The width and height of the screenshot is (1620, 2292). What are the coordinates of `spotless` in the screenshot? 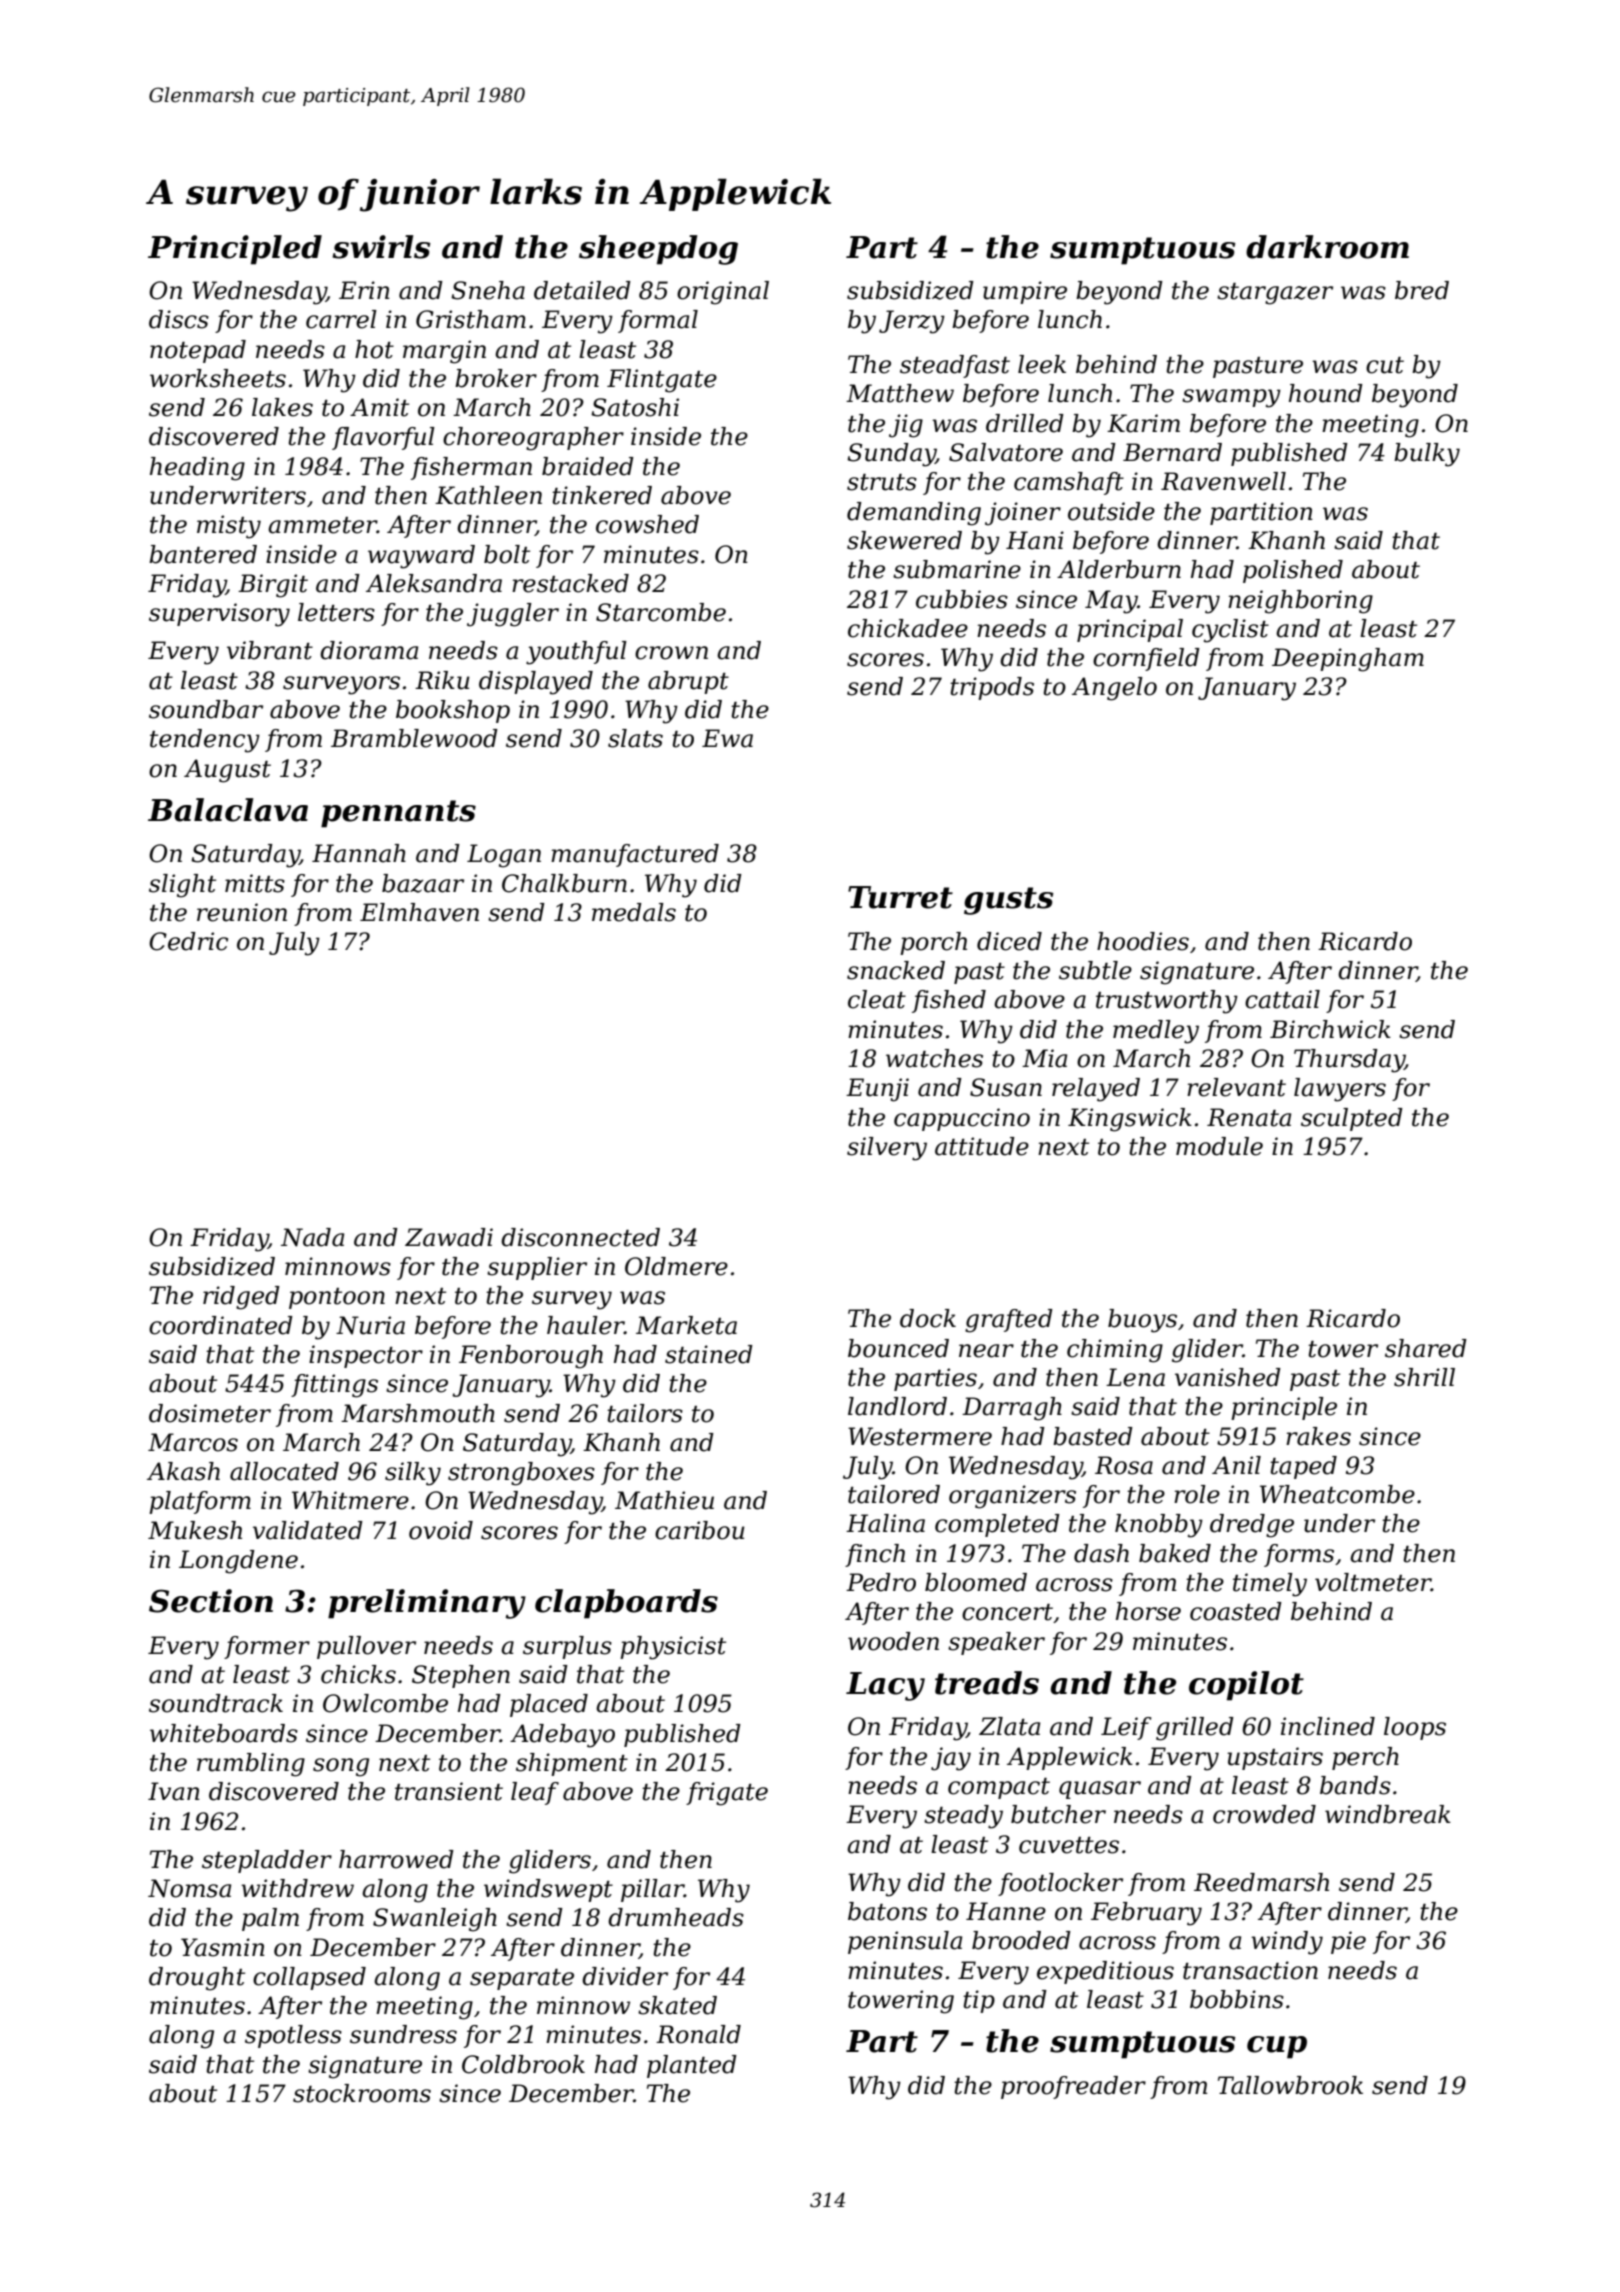 It's located at (293, 2036).
